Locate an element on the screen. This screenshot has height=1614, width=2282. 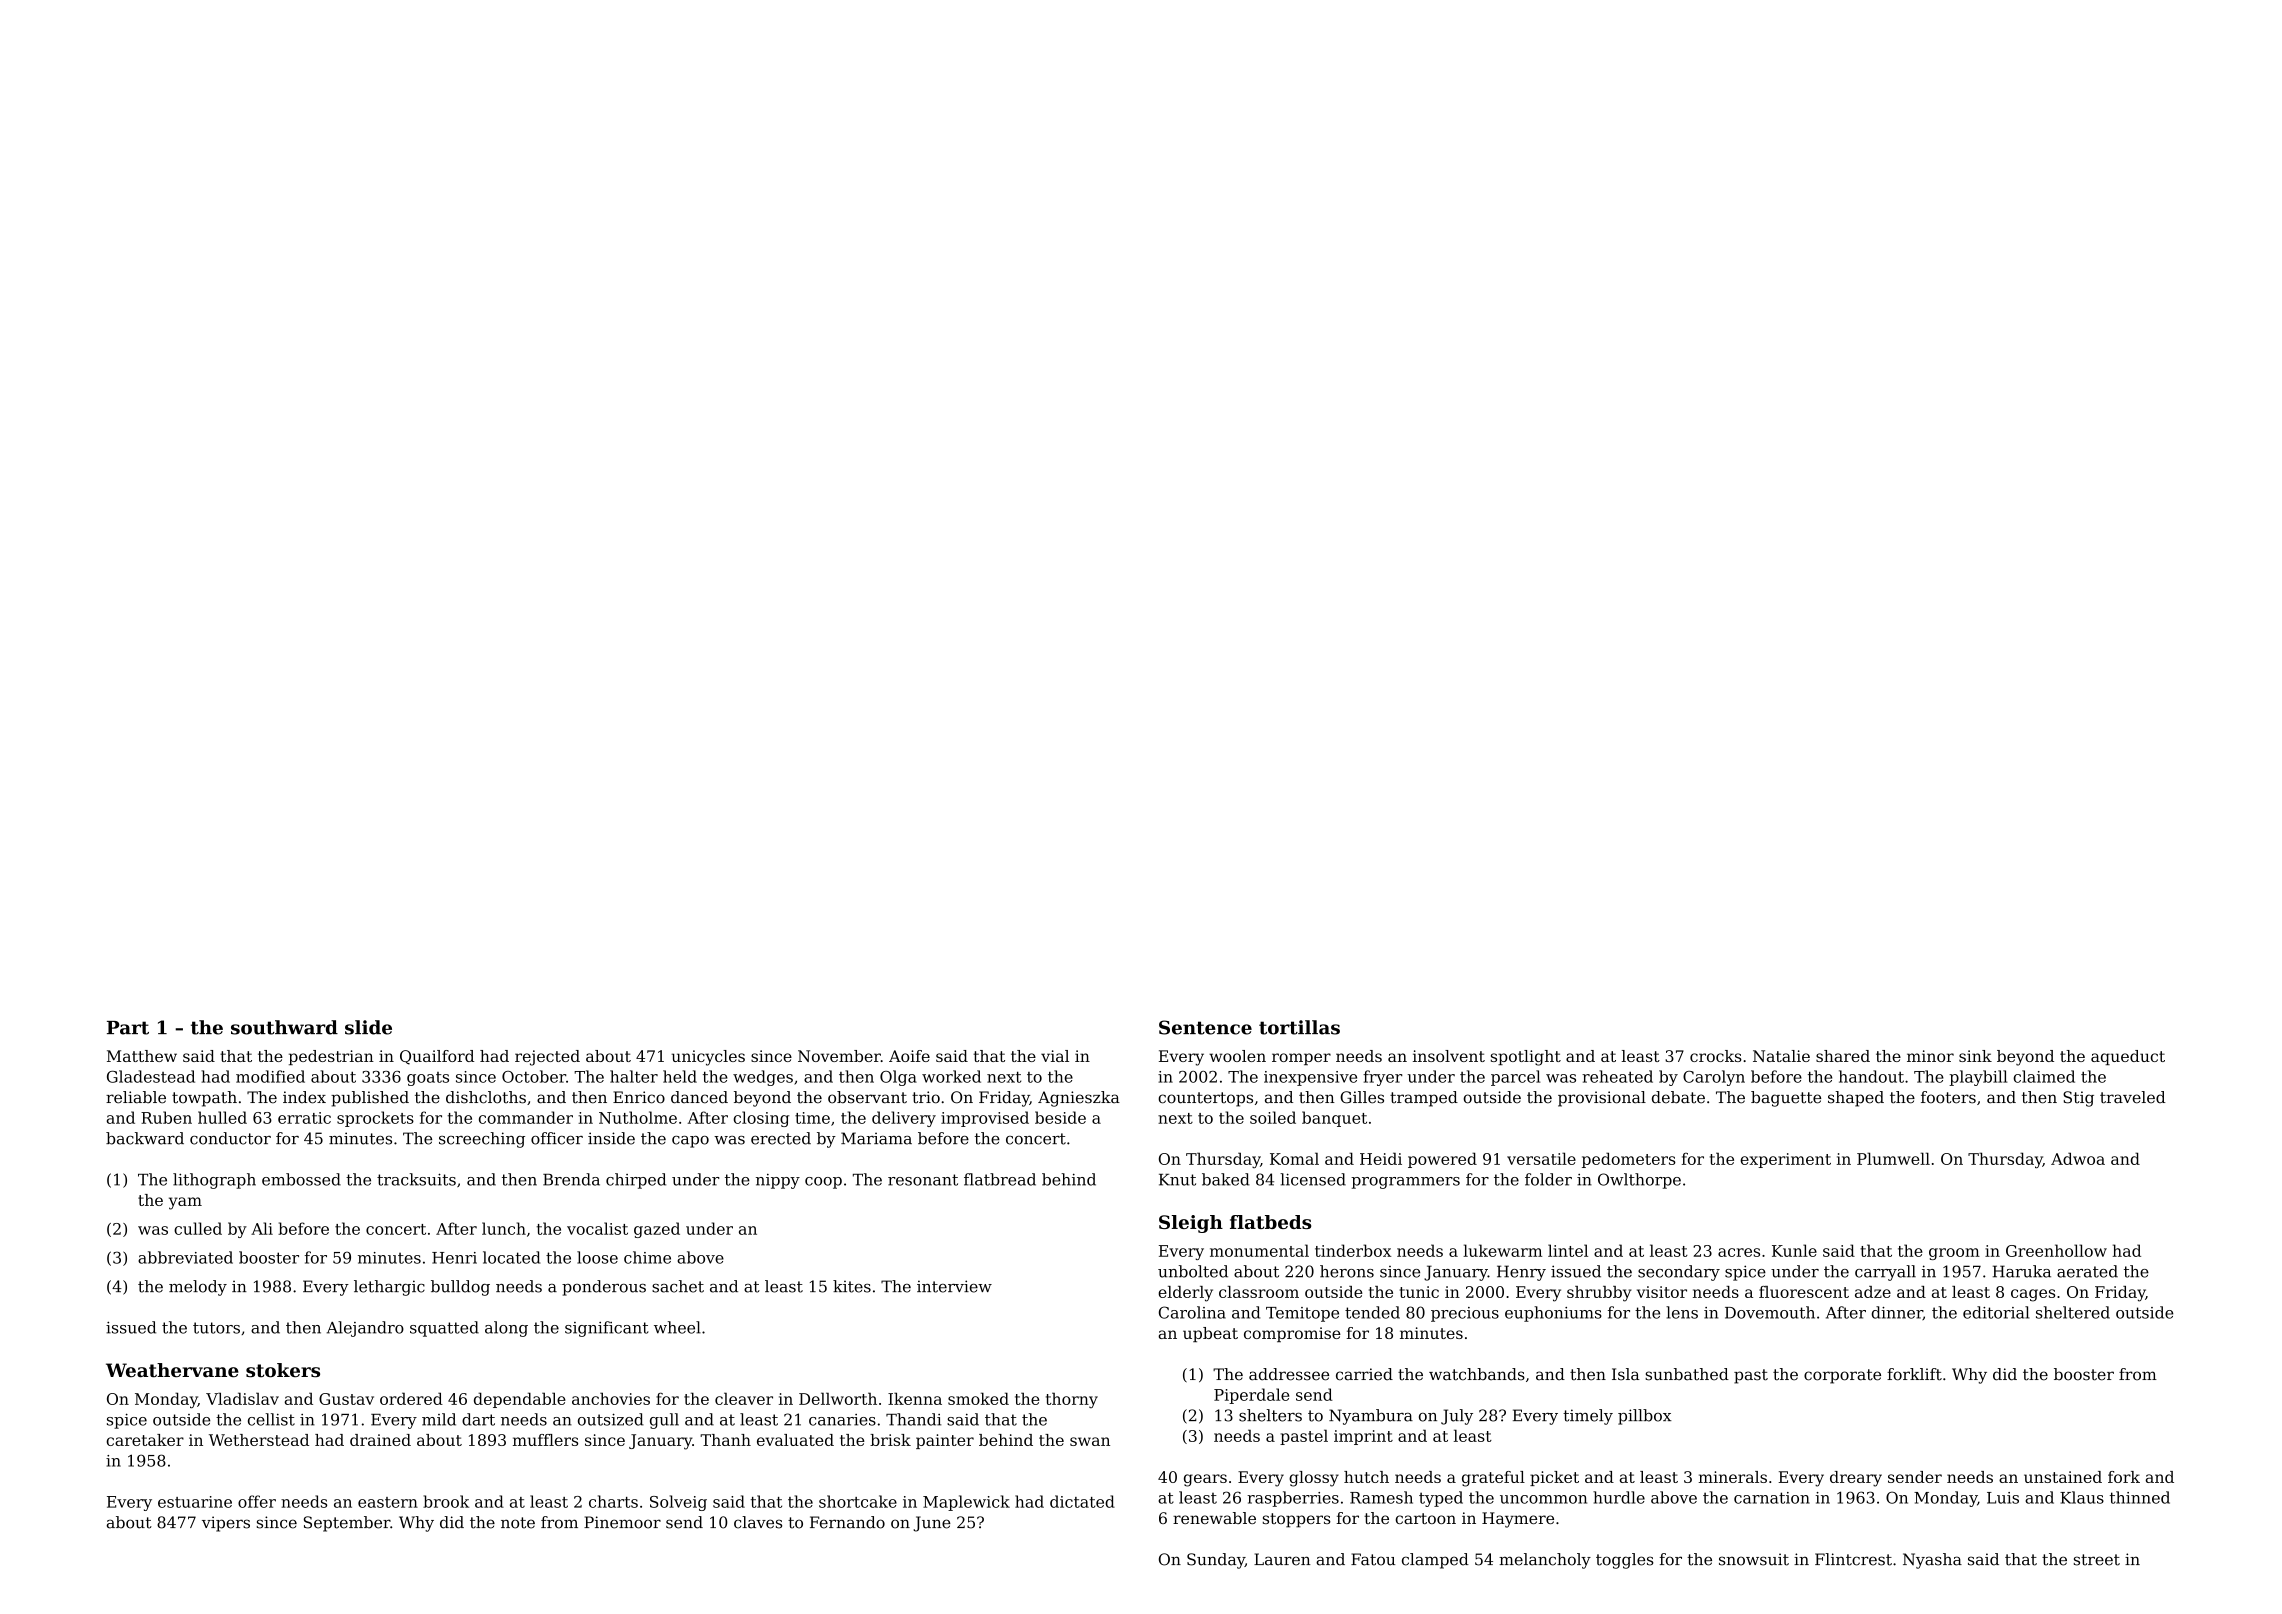
compromise is located at coordinates (1292, 1334).
